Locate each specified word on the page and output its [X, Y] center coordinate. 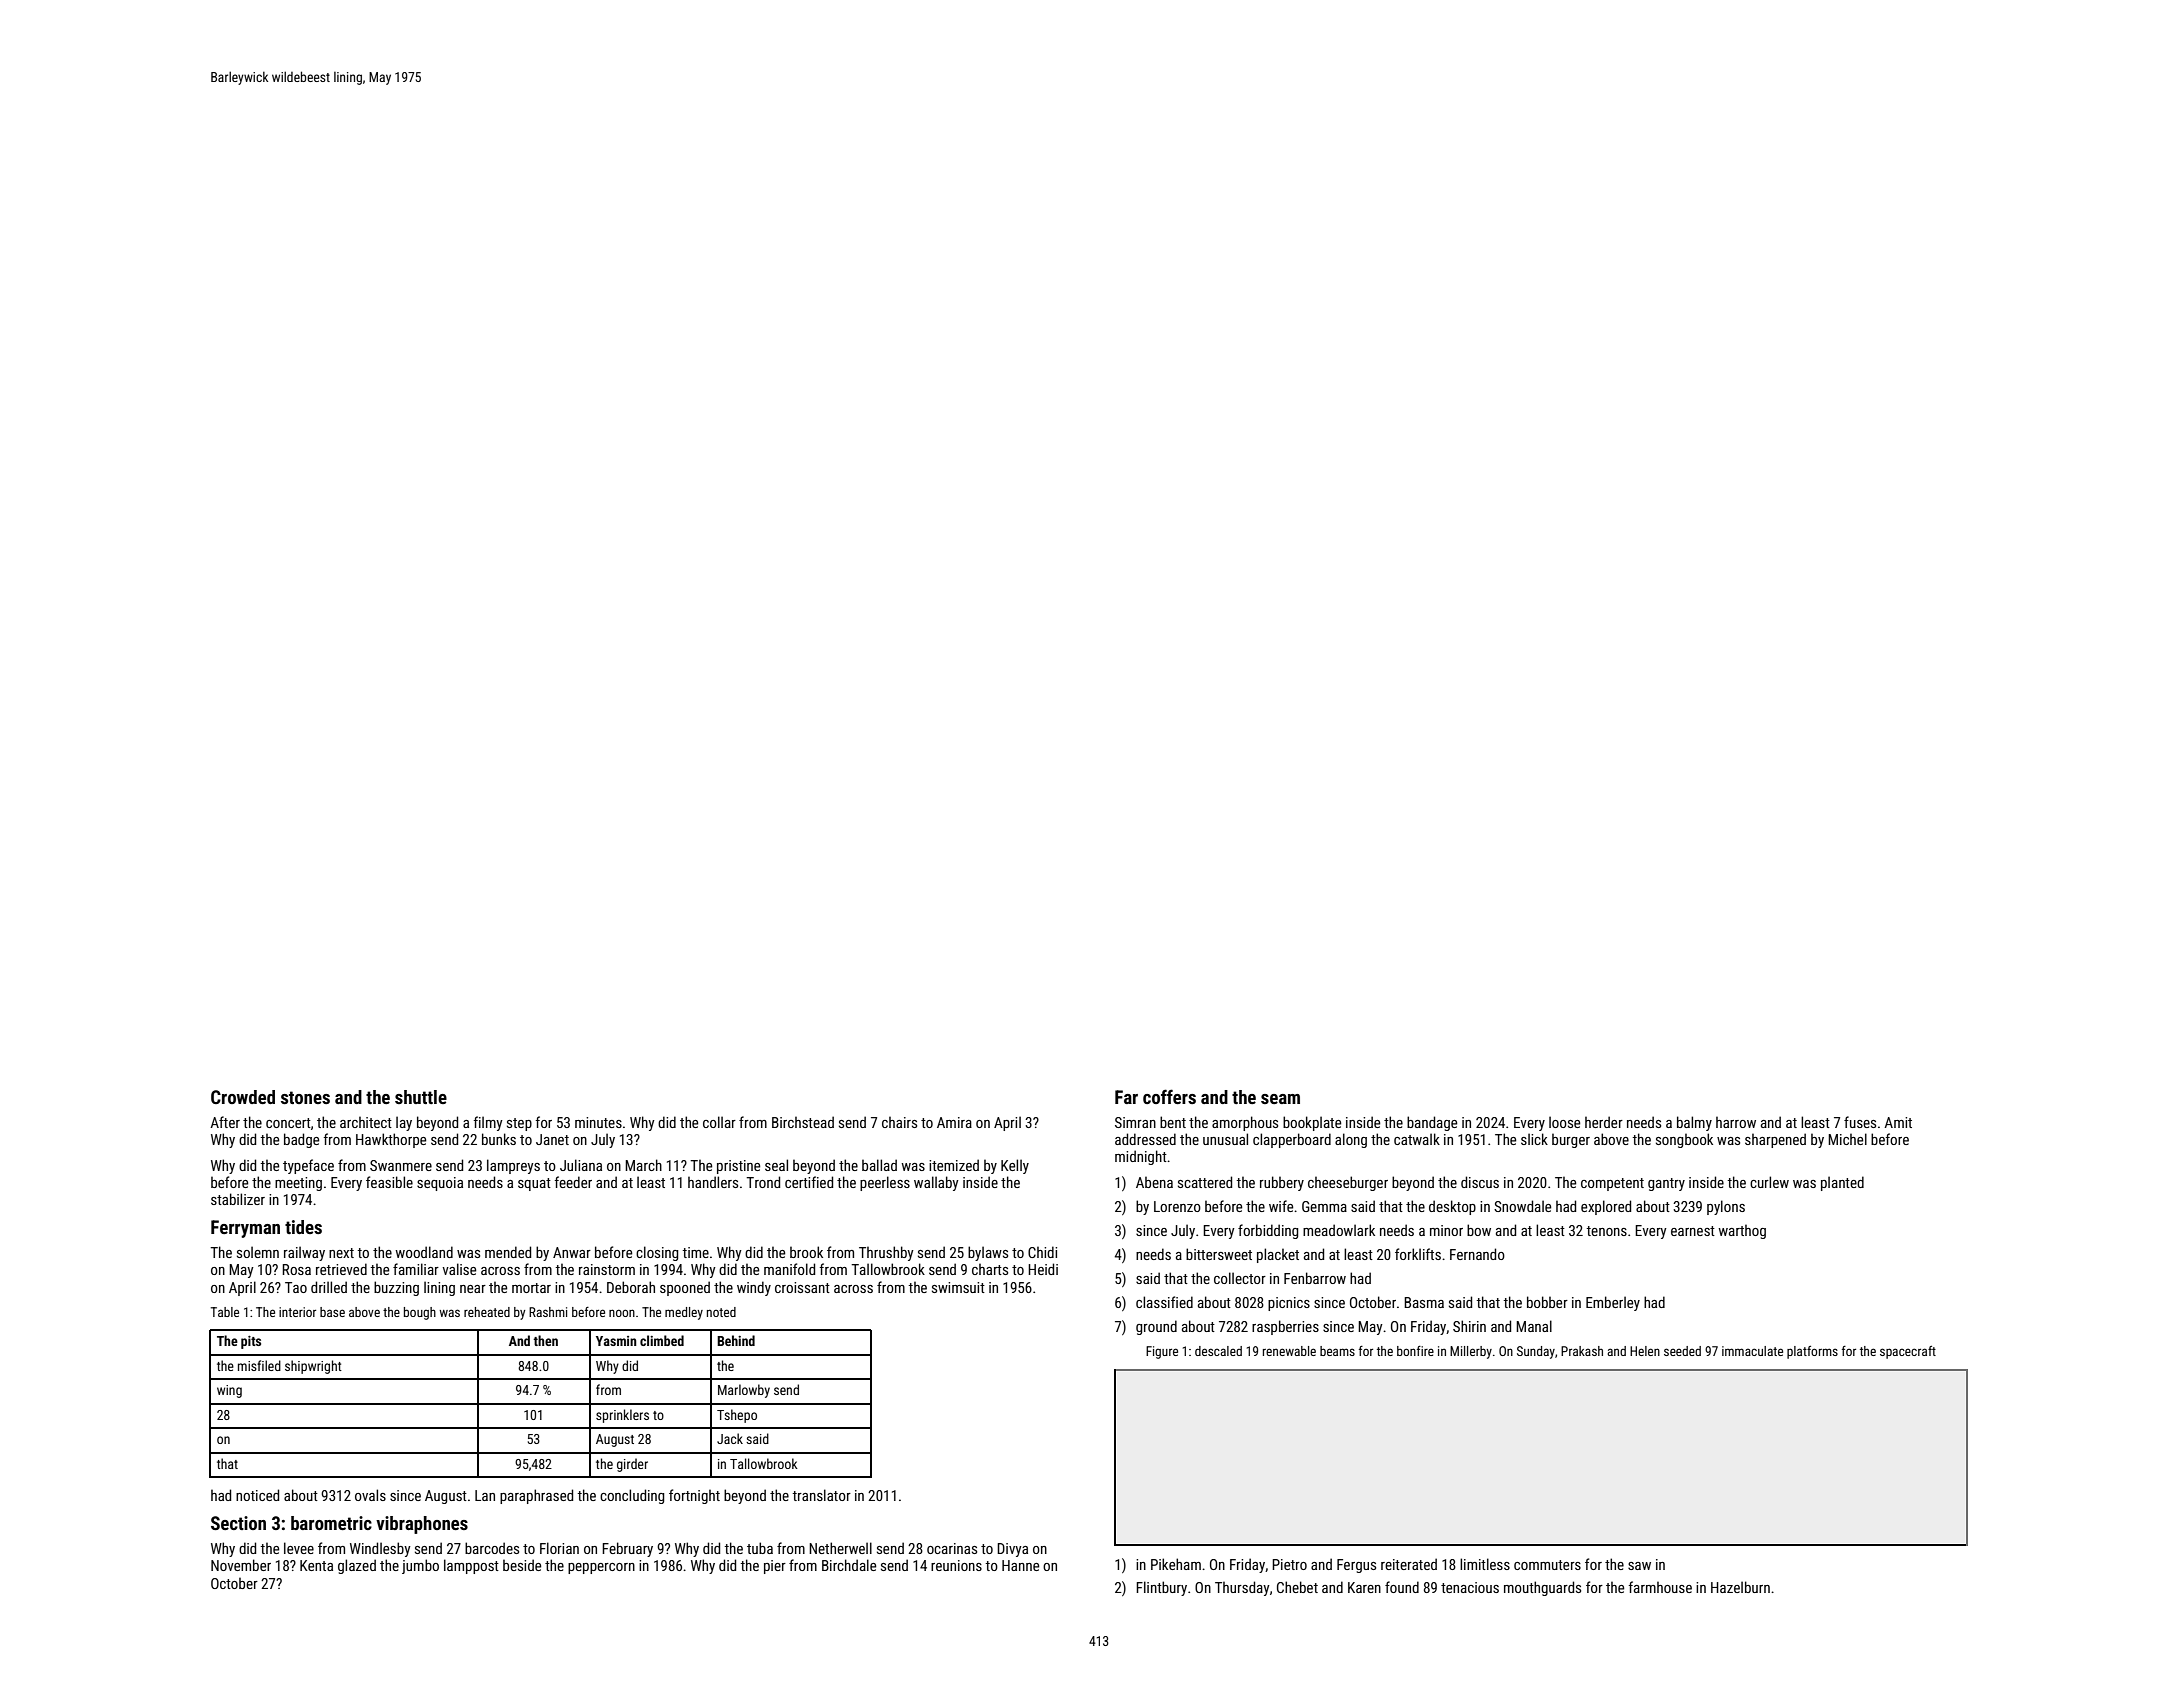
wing [229, 1391]
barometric [331, 1523]
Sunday [1536, 1352]
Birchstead [803, 1122]
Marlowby [744, 1391]
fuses [1860, 1122]
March [643, 1165]
